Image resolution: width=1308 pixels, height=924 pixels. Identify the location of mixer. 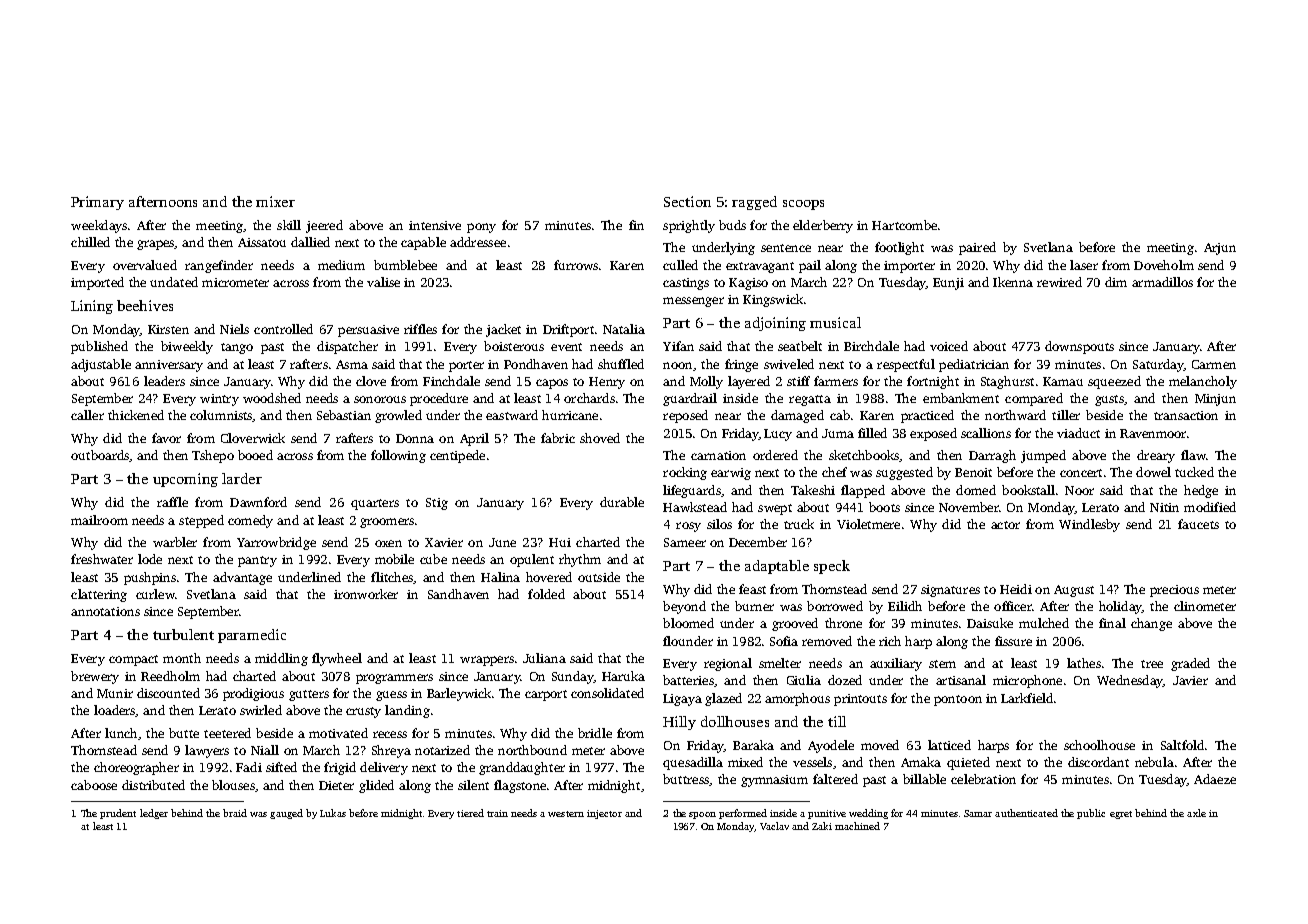
(275, 201).
